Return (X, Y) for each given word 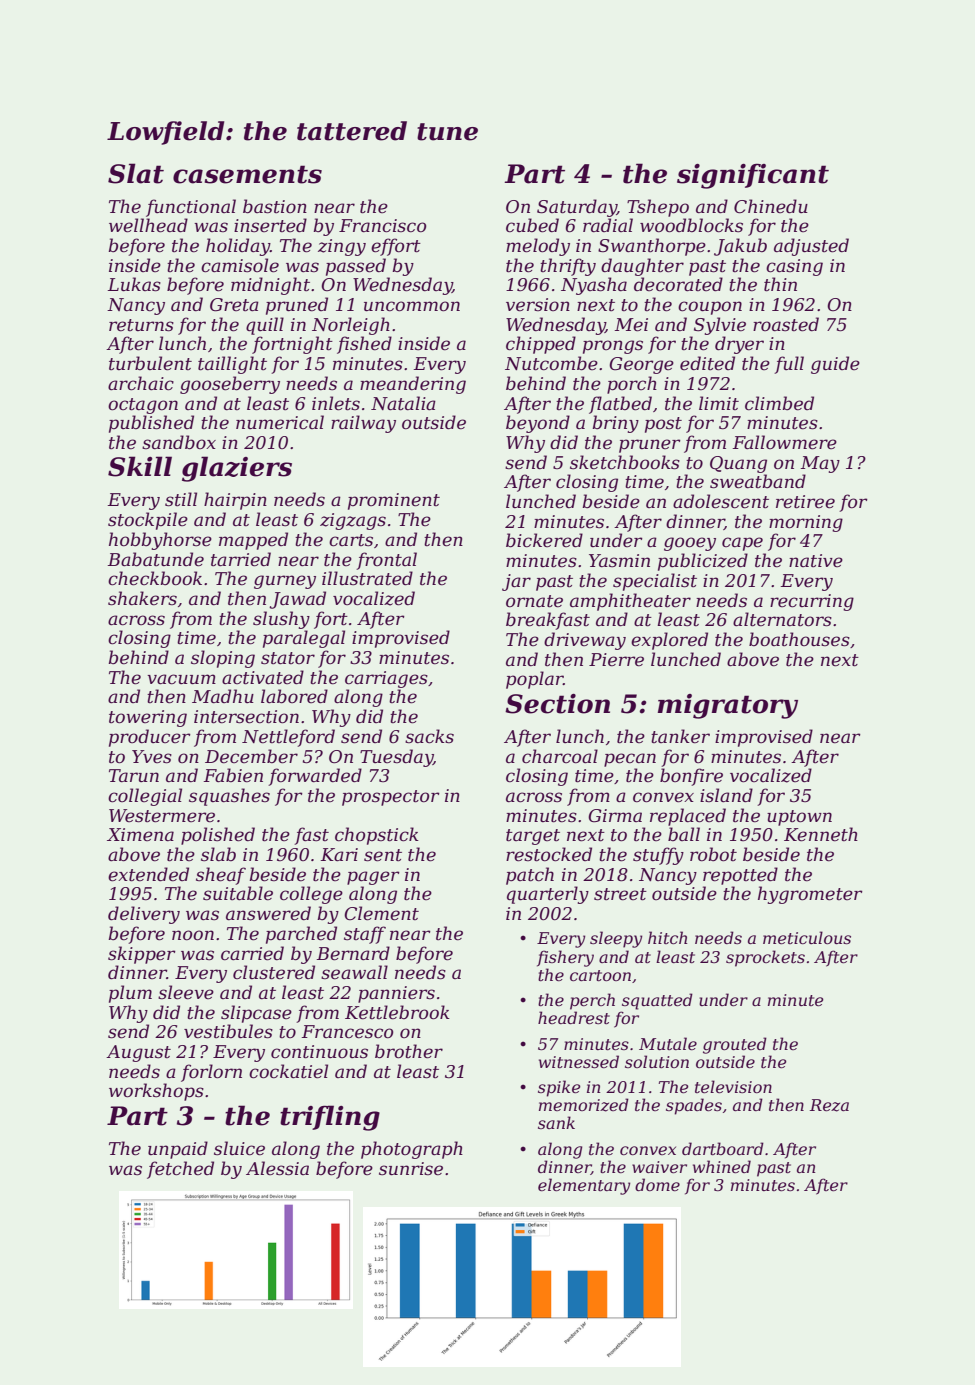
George (641, 365)
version (538, 305)
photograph (412, 1150)
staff (365, 935)
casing (794, 267)
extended (148, 874)
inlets (336, 403)
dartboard (723, 1148)
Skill (140, 466)
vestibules (228, 1031)
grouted (735, 1045)
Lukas (134, 284)
